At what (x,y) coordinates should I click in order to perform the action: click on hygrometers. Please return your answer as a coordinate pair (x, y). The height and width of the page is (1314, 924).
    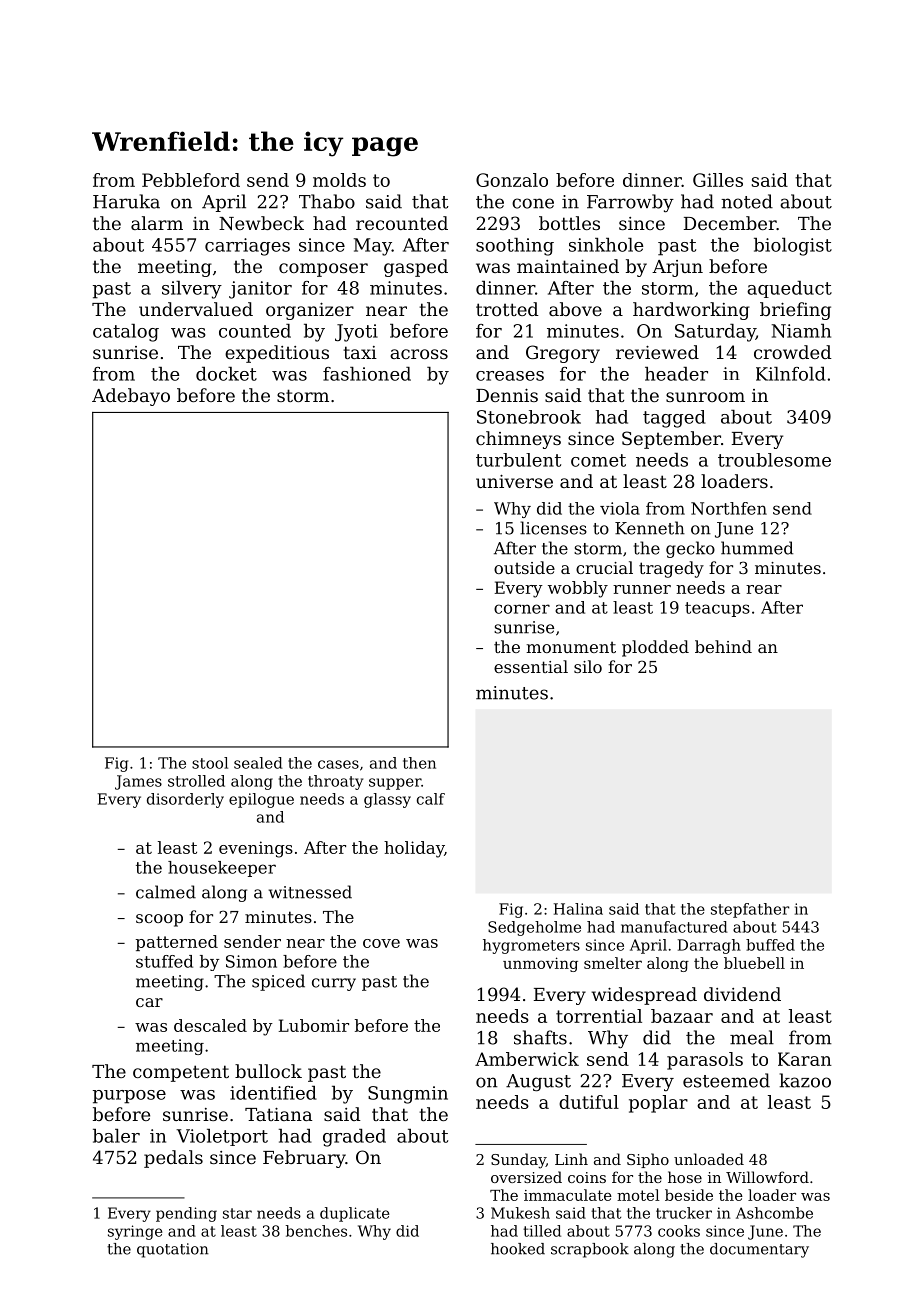
    Looking at the image, I should click on (531, 946).
